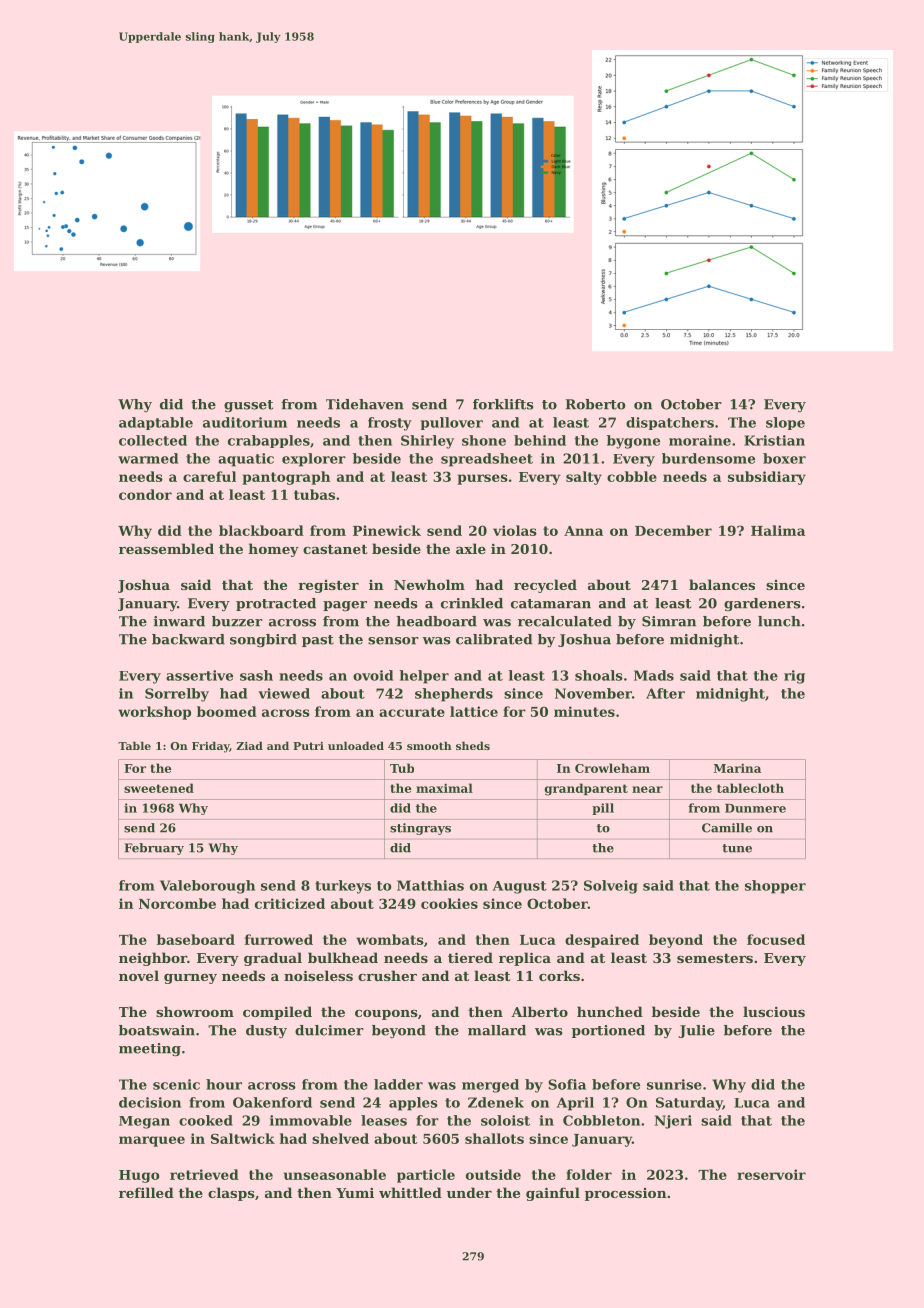 The image size is (924, 1308). Describe the element at coordinates (144, 1122) in the image. I see `Megan` at that location.
